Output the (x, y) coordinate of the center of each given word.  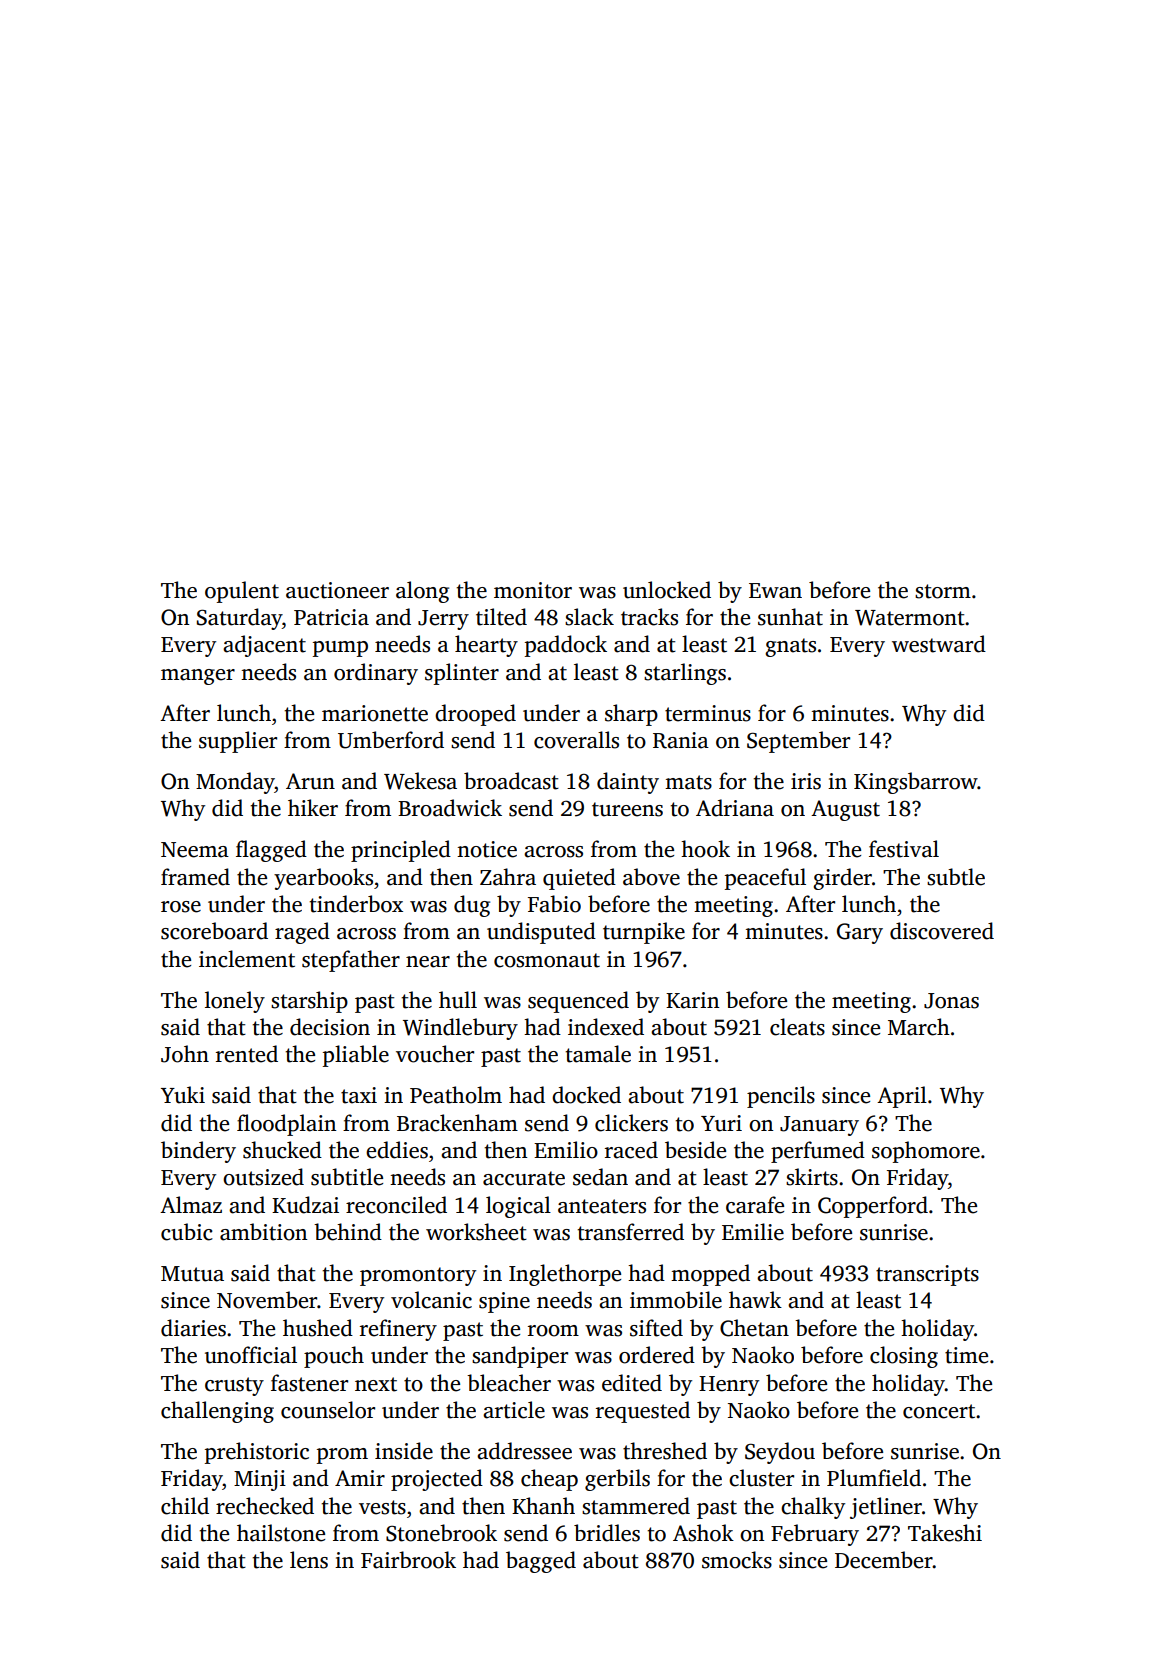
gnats (790, 647)
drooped (475, 715)
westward (939, 644)
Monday (235, 783)
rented (247, 1054)
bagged (541, 1562)
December (884, 1560)
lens (309, 1560)
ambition (263, 1232)
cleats (797, 1027)
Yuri (721, 1123)
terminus (708, 713)
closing (904, 1357)
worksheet (476, 1232)
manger (198, 677)
